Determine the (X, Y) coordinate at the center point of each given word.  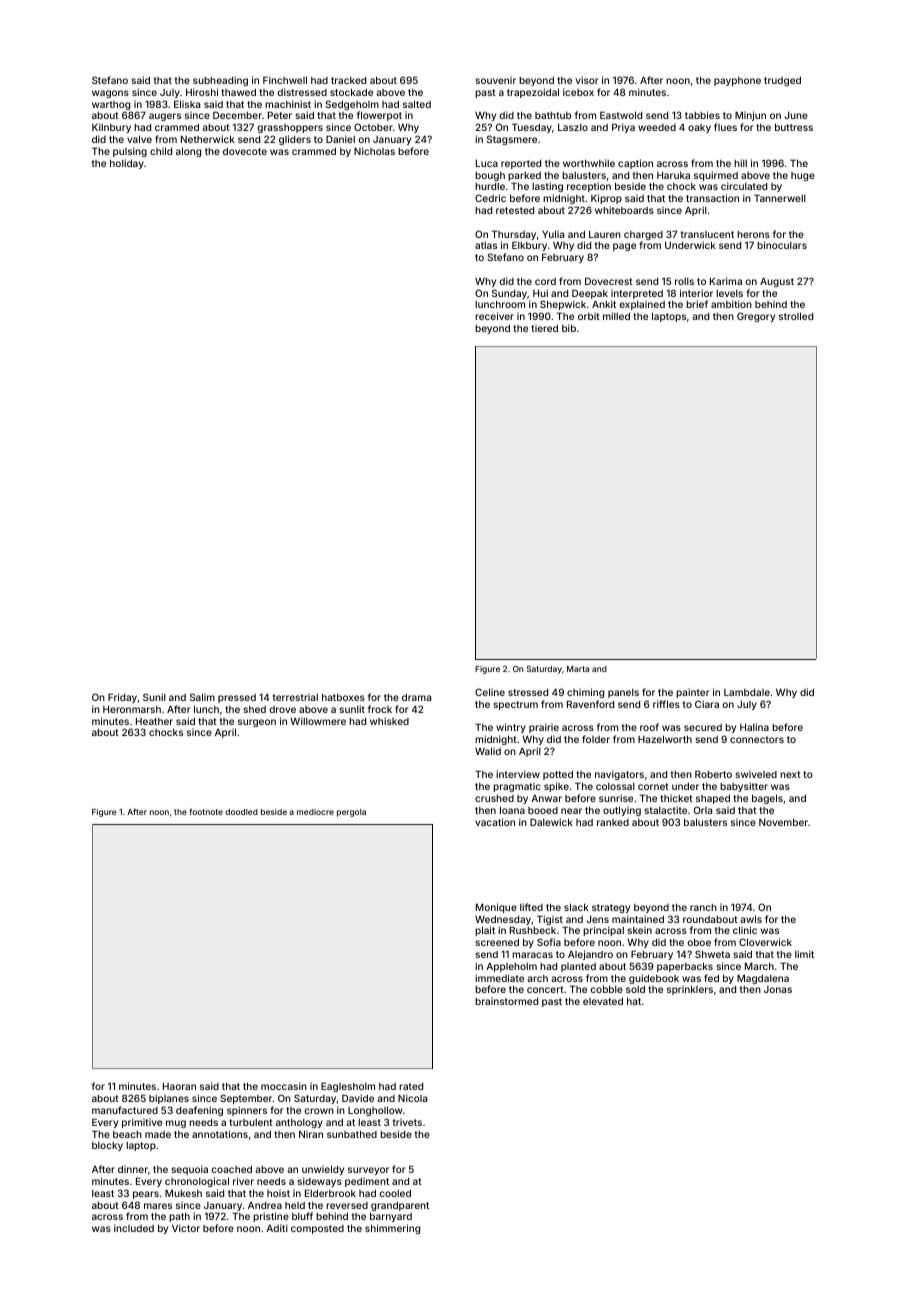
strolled (796, 316)
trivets (407, 1122)
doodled (241, 812)
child (161, 151)
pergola (351, 813)
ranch (703, 907)
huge (803, 176)
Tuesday (532, 128)
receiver (494, 316)
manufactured (125, 1110)
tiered (544, 328)
